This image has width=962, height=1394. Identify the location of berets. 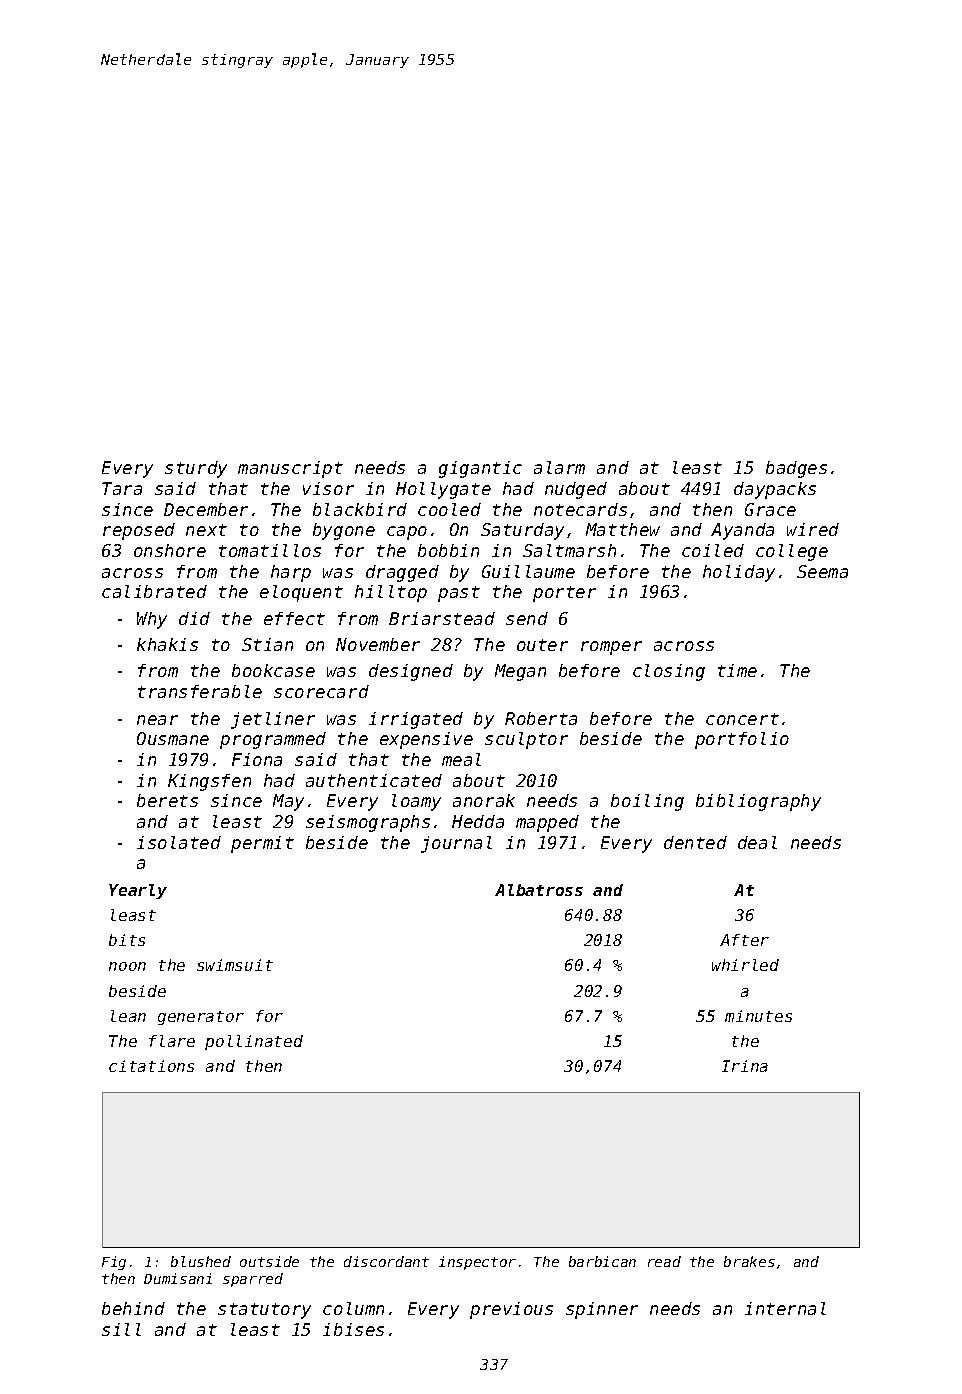
(167, 800).
